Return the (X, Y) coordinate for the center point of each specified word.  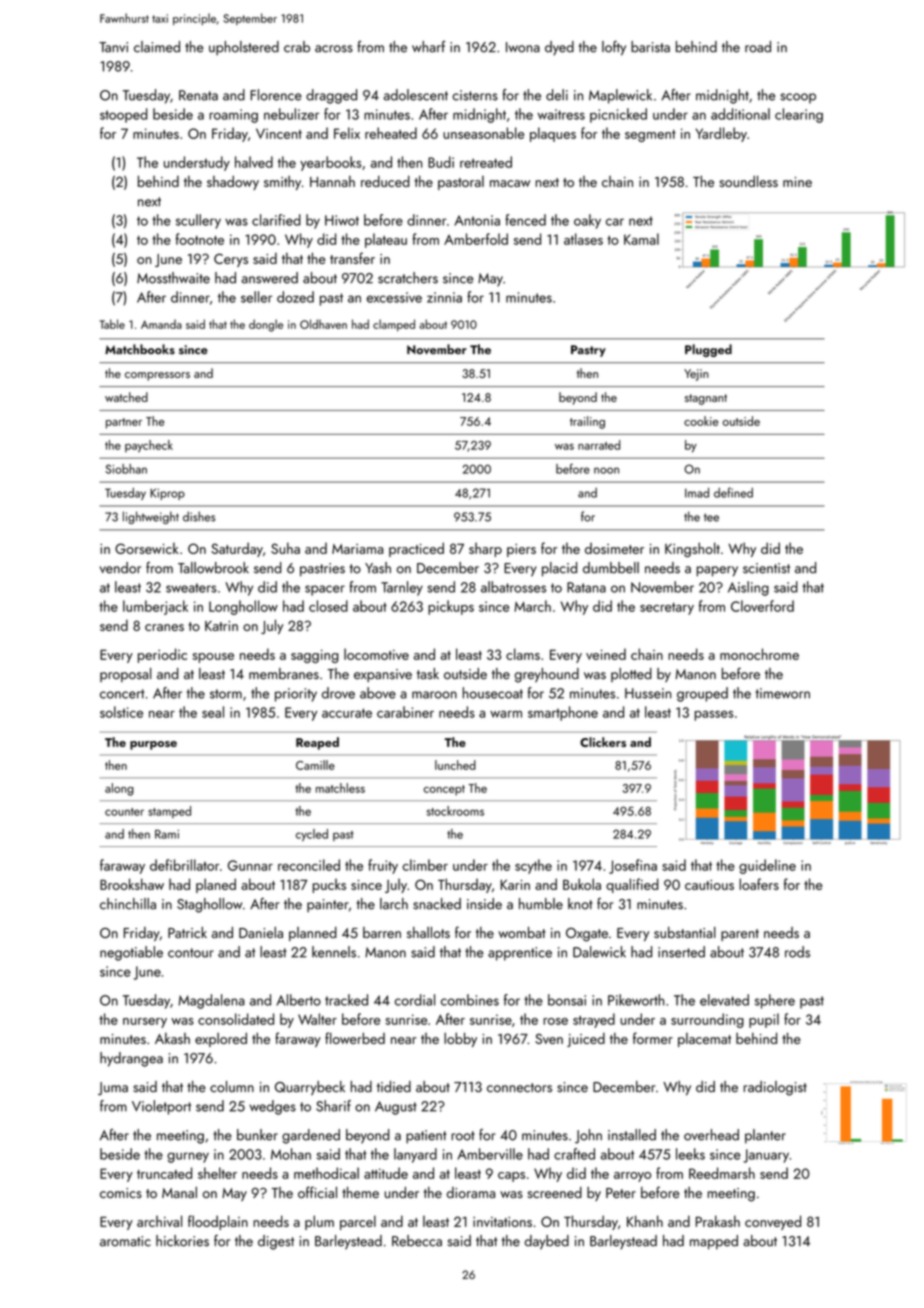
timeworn (782, 693)
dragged (331, 96)
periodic (162, 655)
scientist (766, 568)
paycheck (149, 446)
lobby (460, 1039)
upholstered (244, 48)
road (758, 47)
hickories (182, 1241)
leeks (690, 1154)
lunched (455, 765)
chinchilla (128, 904)
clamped (394, 325)
